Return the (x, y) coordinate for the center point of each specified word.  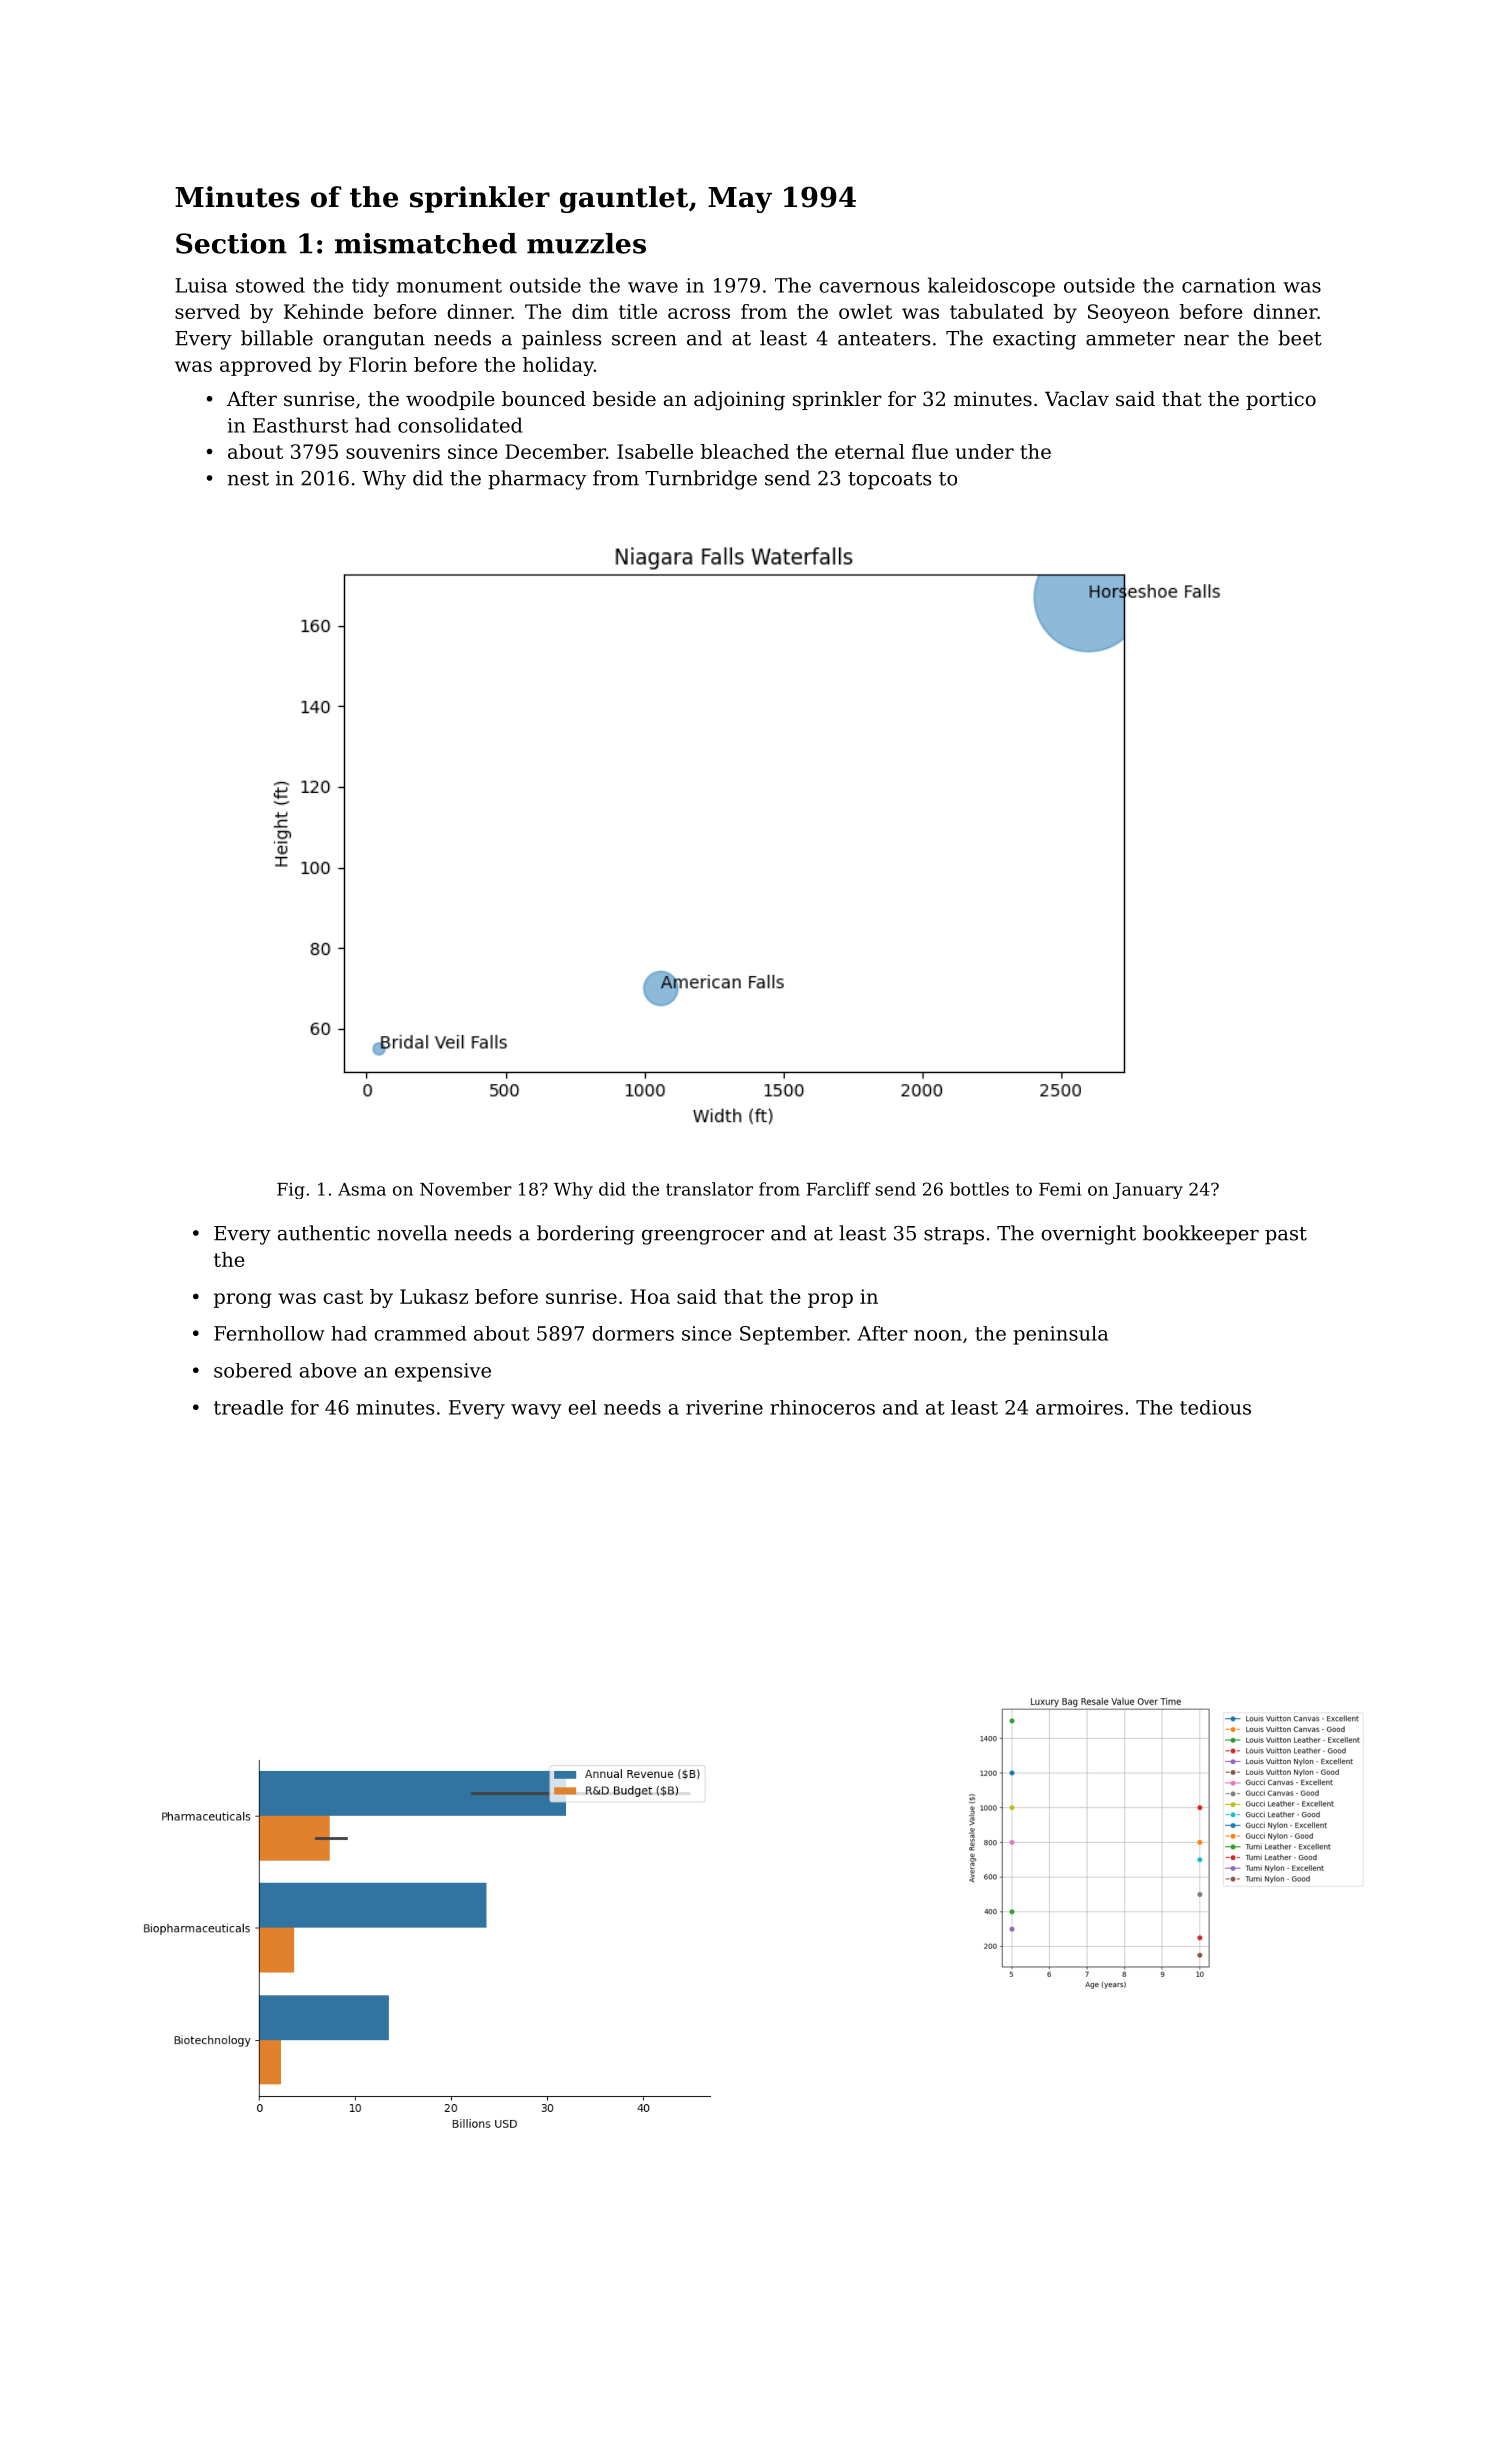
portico (1281, 400)
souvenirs (393, 451)
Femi (1060, 1189)
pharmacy (537, 480)
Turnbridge (701, 480)
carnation (1229, 285)
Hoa (650, 1296)
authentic (324, 1233)
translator (709, 1189)
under (984, 451)
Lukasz (434, 1296)
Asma (362, 1189)
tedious (1215, 1407)
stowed (270, 285)
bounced (544, 399)
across (699, 313)
